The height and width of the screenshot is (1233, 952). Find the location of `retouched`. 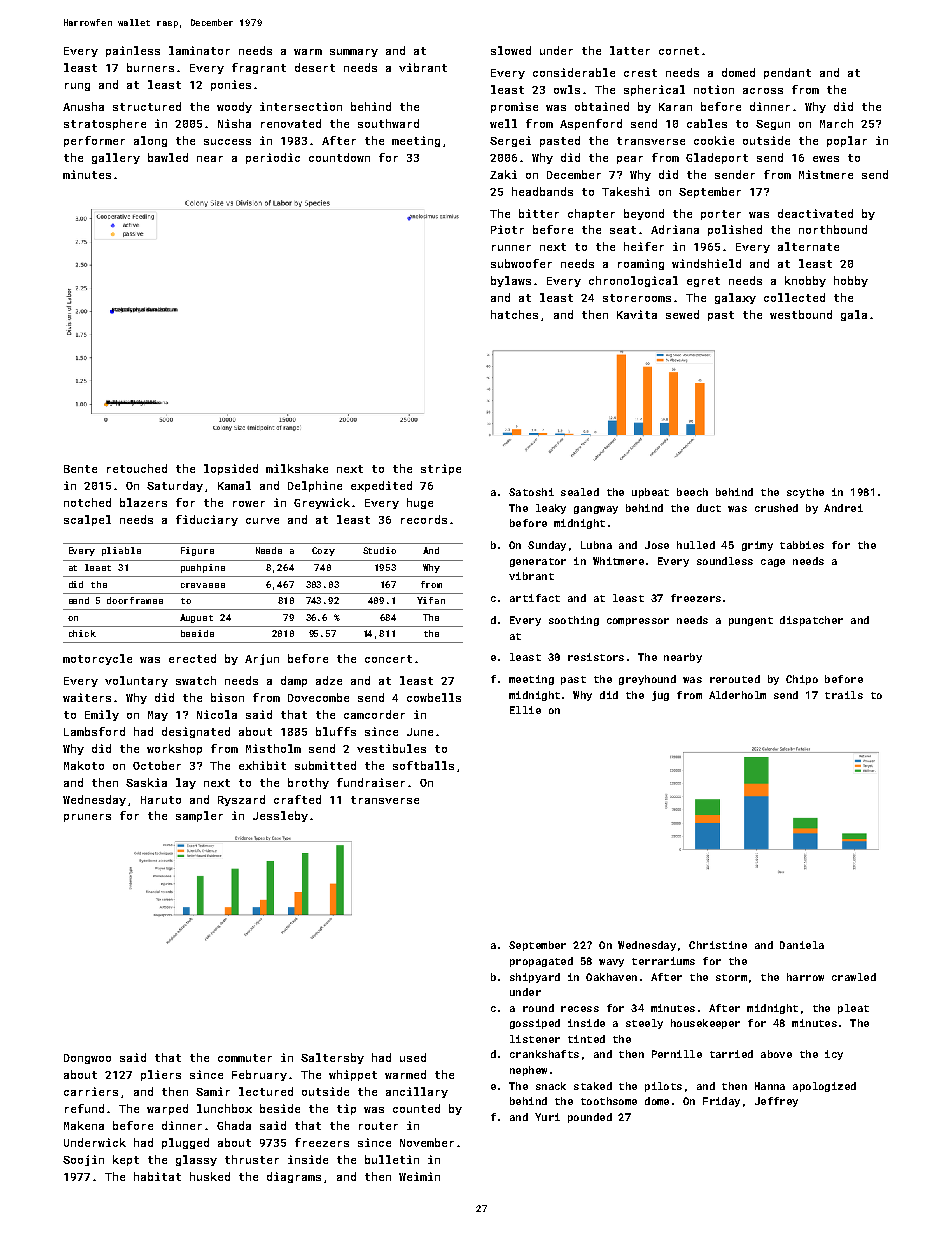

retouched is located at coordinates (137, 468).
